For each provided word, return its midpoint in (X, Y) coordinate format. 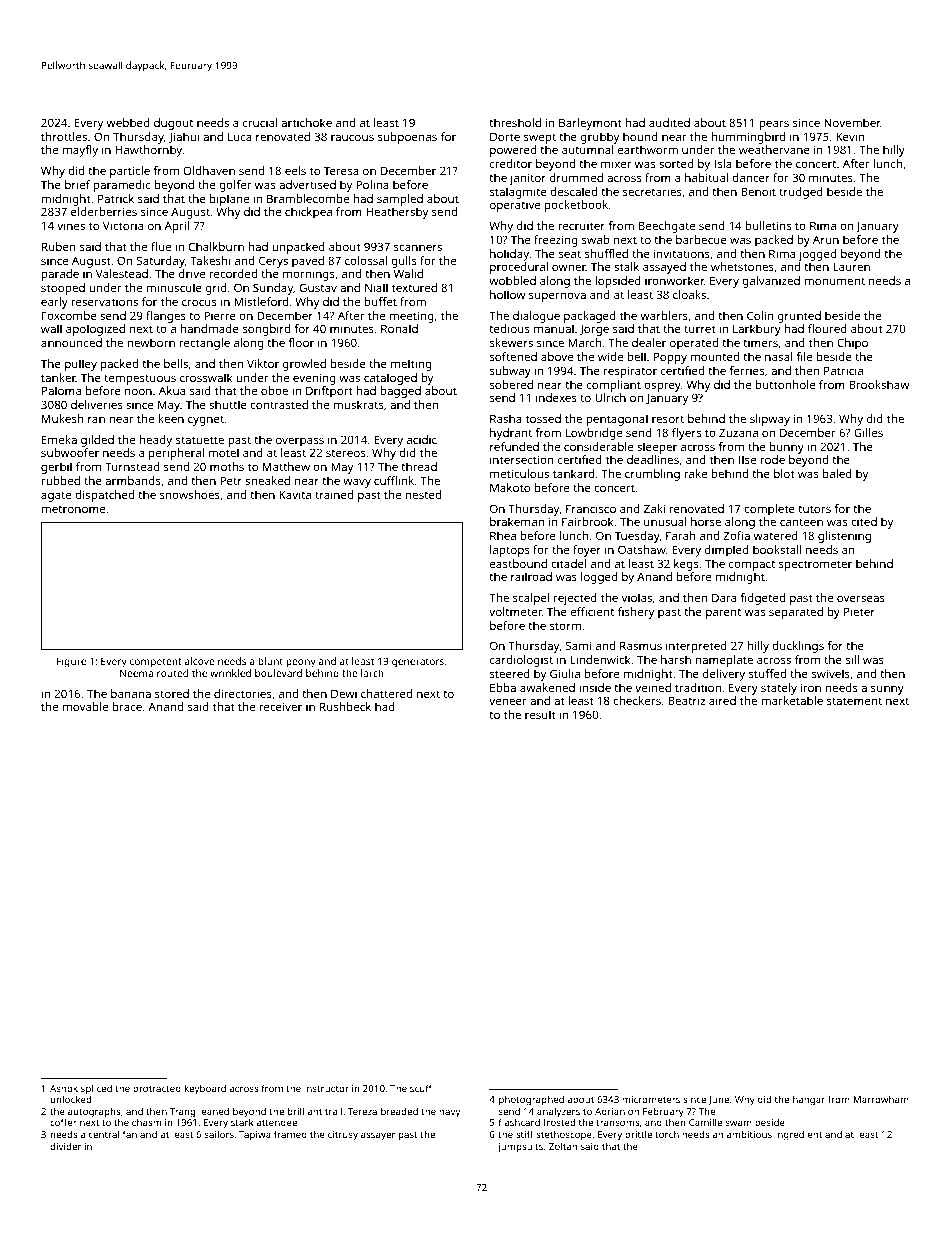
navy (449, 1113)
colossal (366, 260)
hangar (809, 1100)
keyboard (205, 1089)
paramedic (122, 186)
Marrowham (881, 1099)
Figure (71, 662)
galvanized (771, 282)
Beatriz (686, 700)
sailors (219, 1134)
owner (569, 267)
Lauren (851, 267)
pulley (81, 365)
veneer (508, 701)
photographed (531, 1100)
